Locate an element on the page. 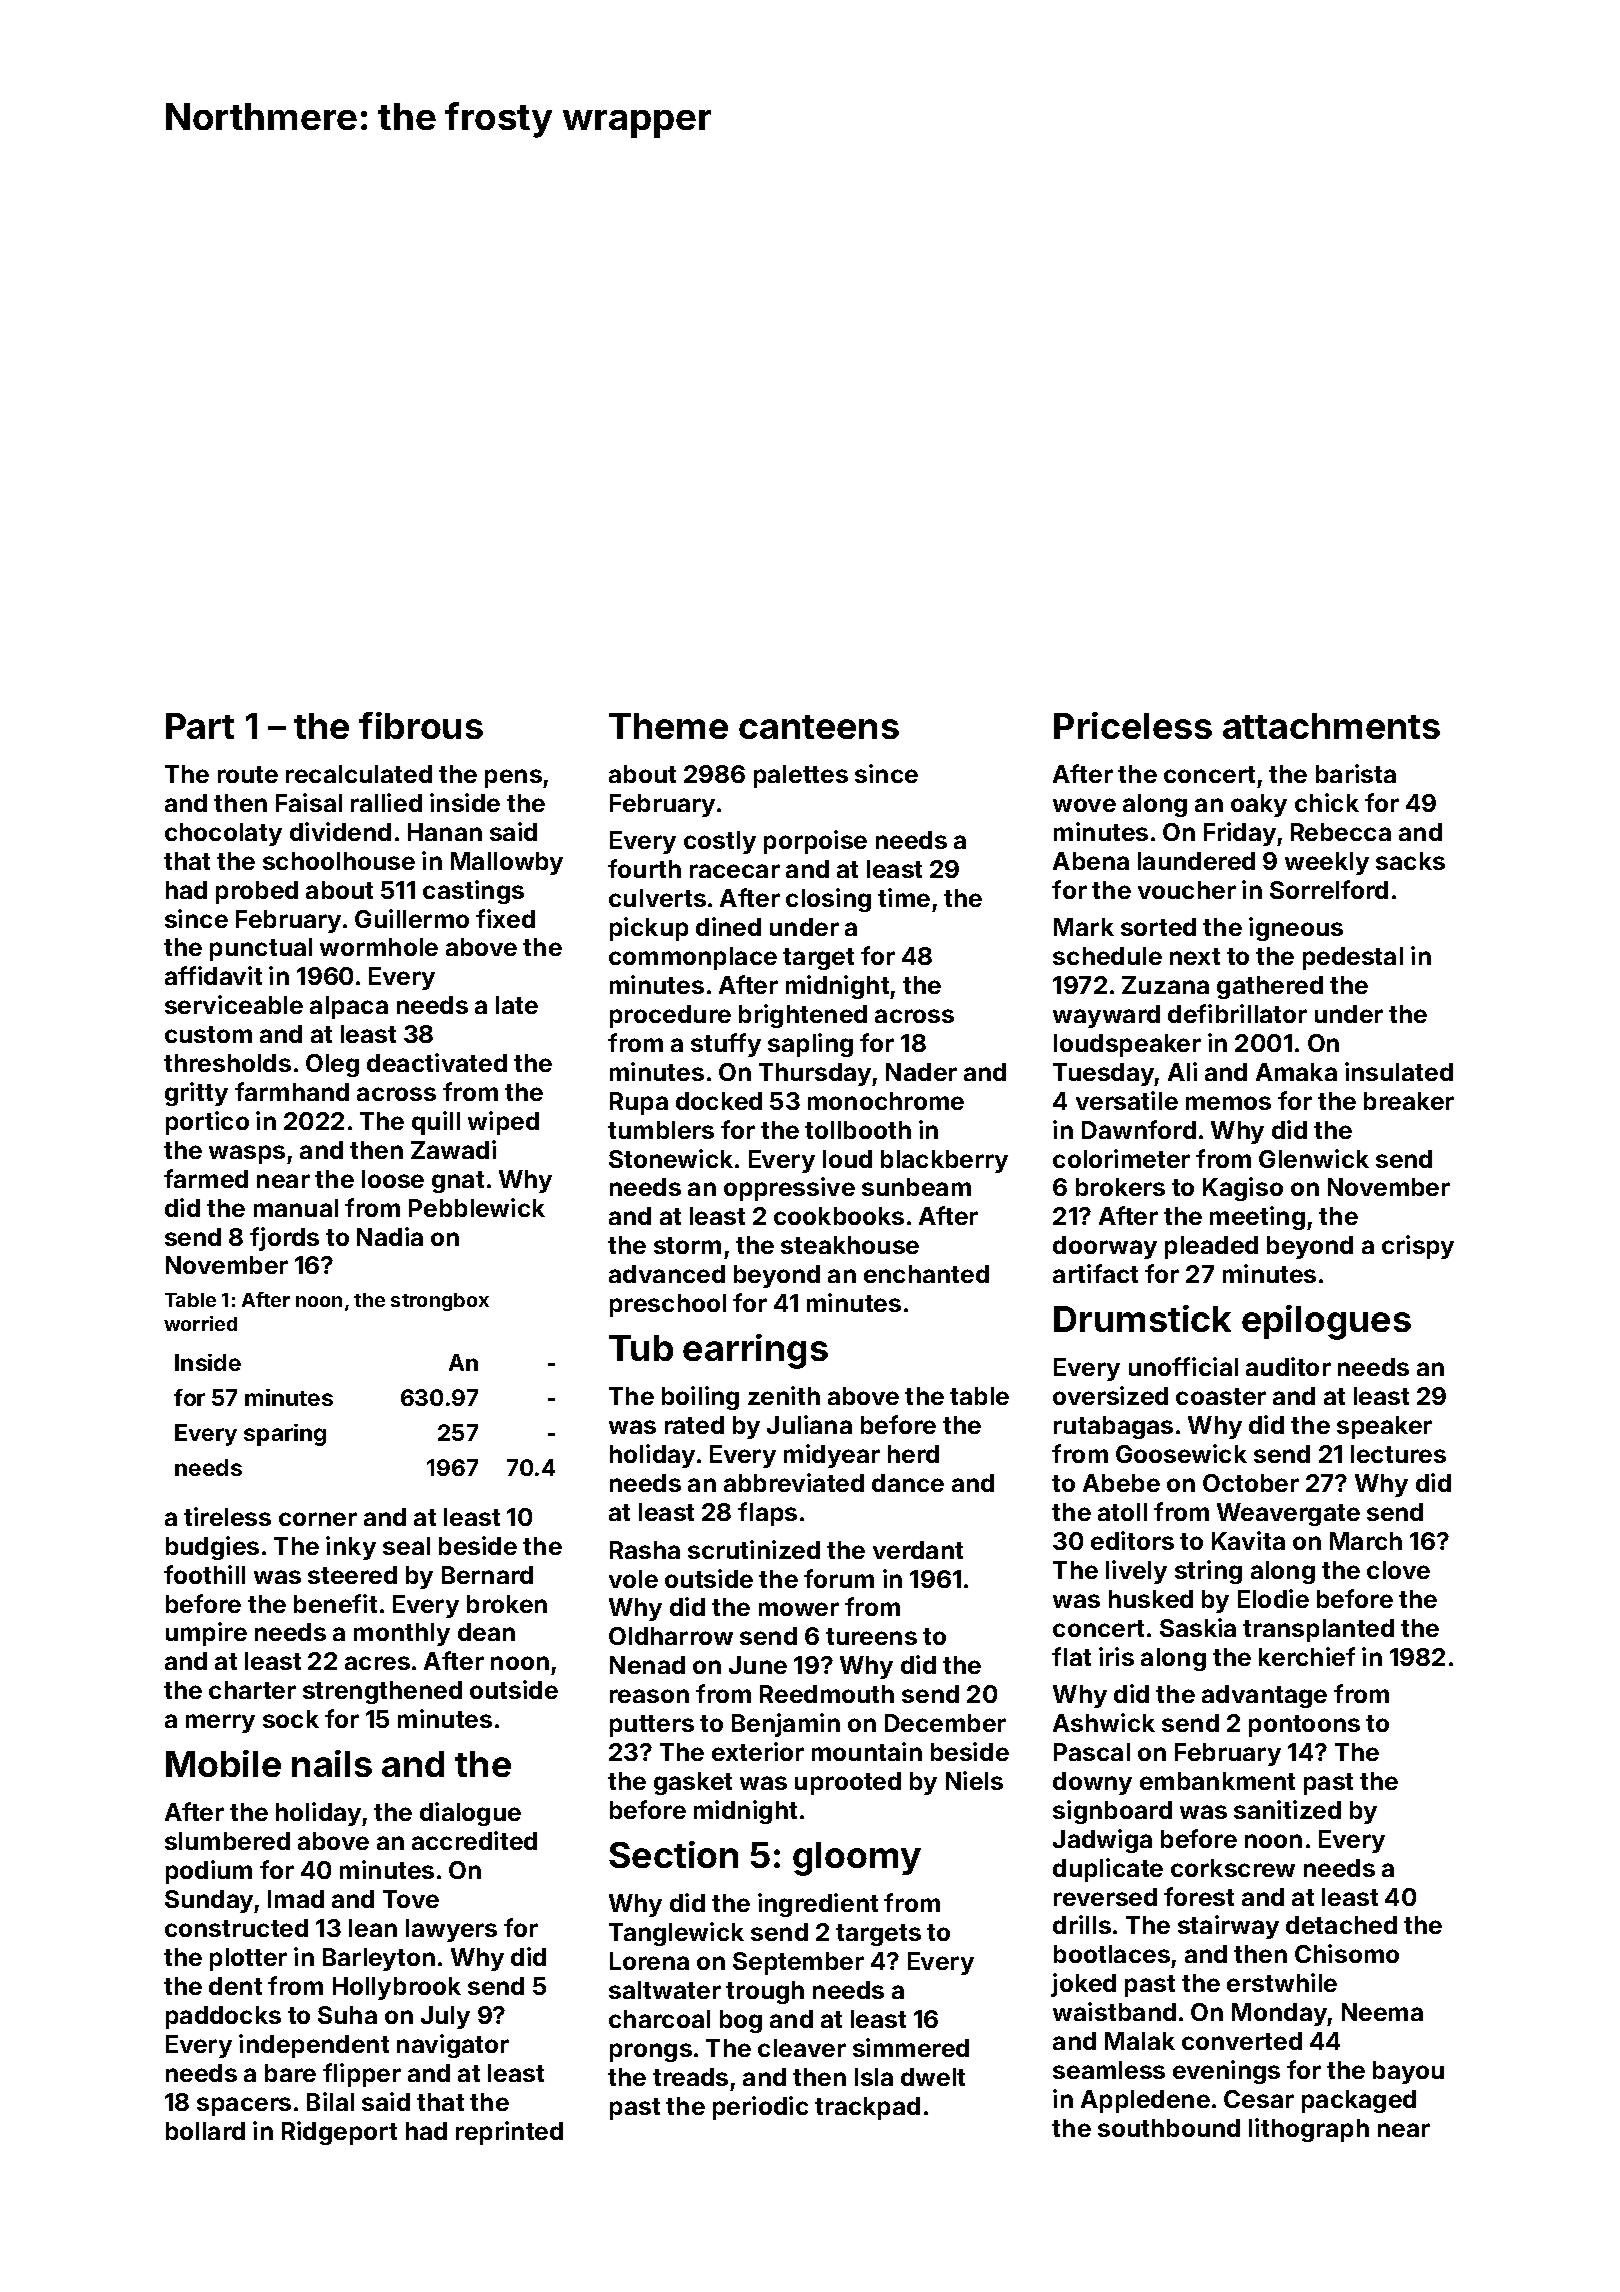 Image resolution: width=1620 pixels, height=2292 pixels. corner is located at coordinates (318, 1519).
